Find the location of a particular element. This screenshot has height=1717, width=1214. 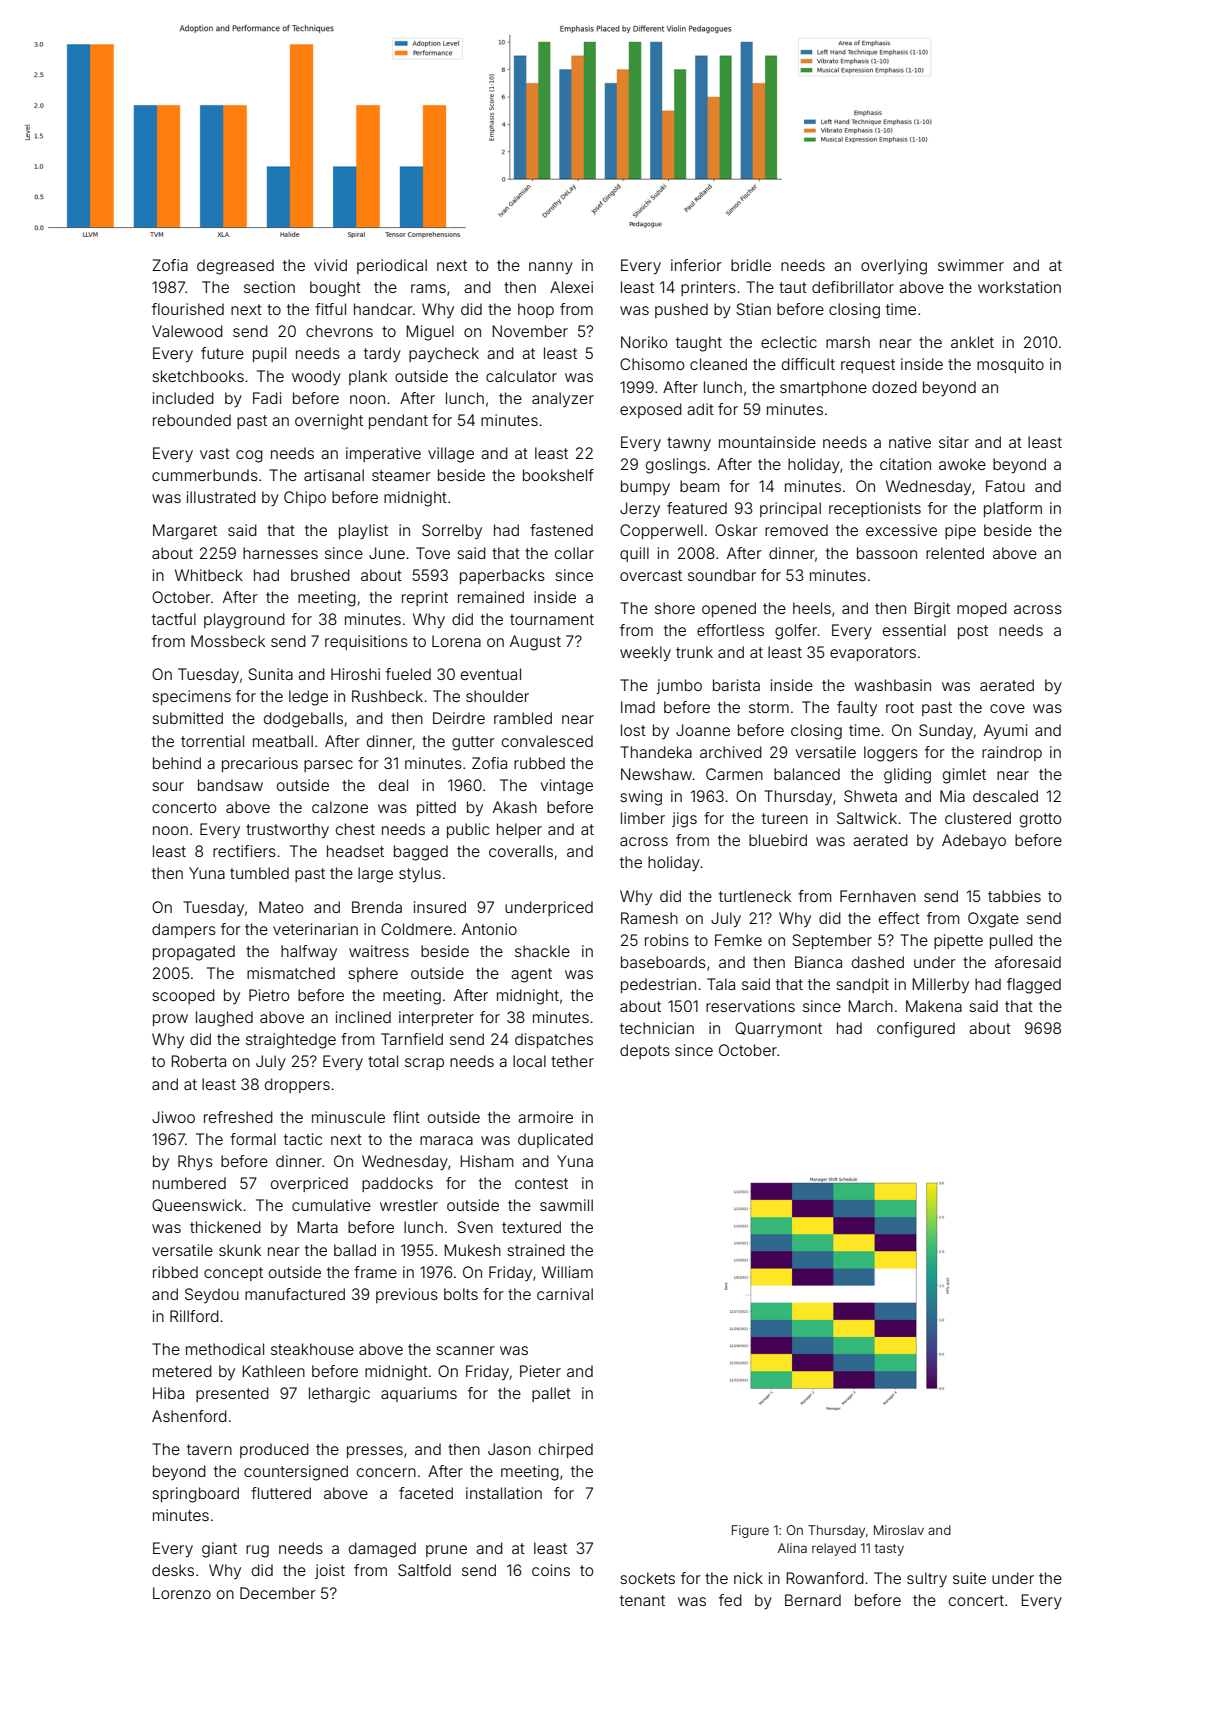

springboard is located at coordinates (195, 1495).
